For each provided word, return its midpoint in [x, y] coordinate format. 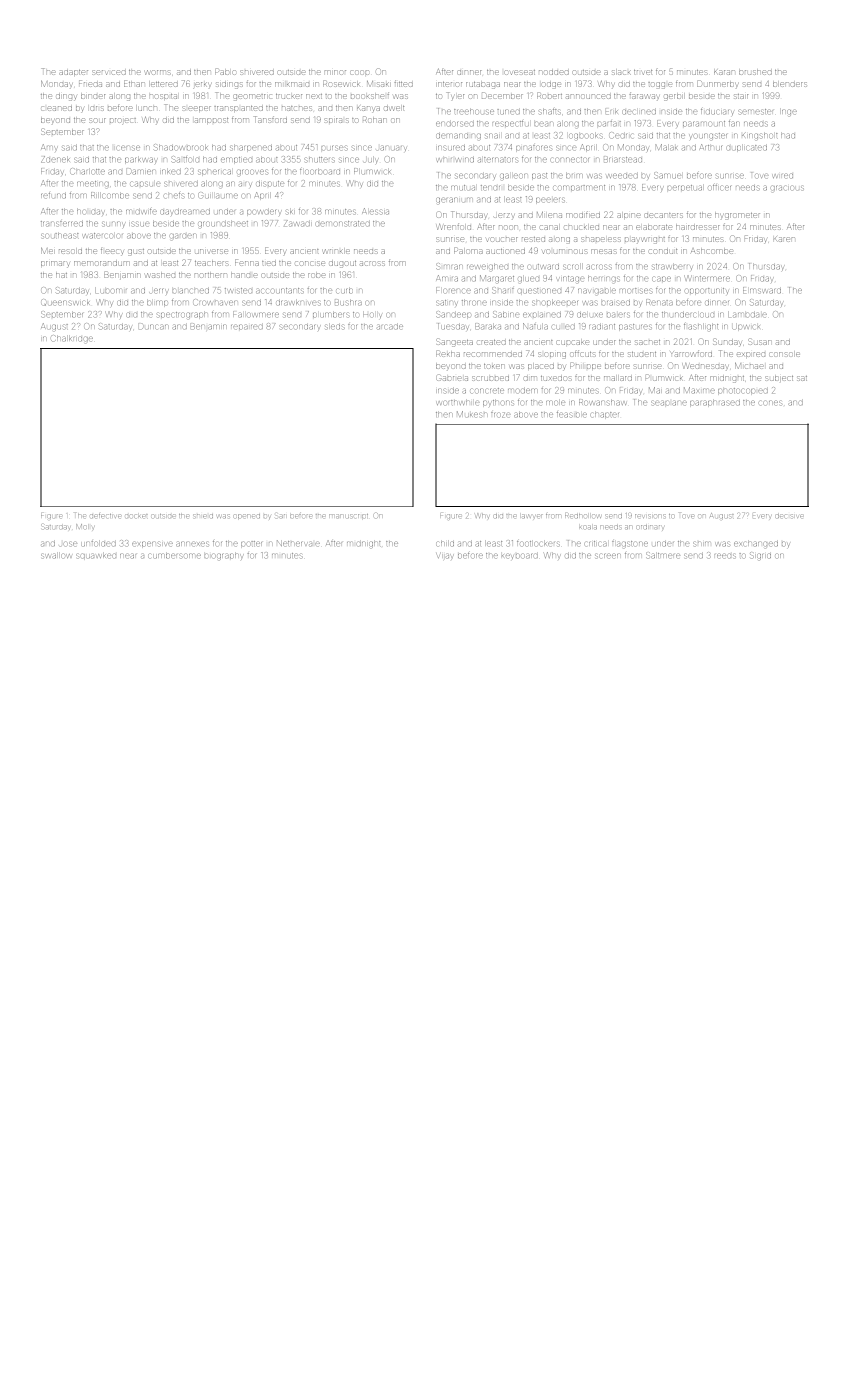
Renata [659, 302]
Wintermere [708, 278]
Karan [724, 72]
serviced [109, 72]
